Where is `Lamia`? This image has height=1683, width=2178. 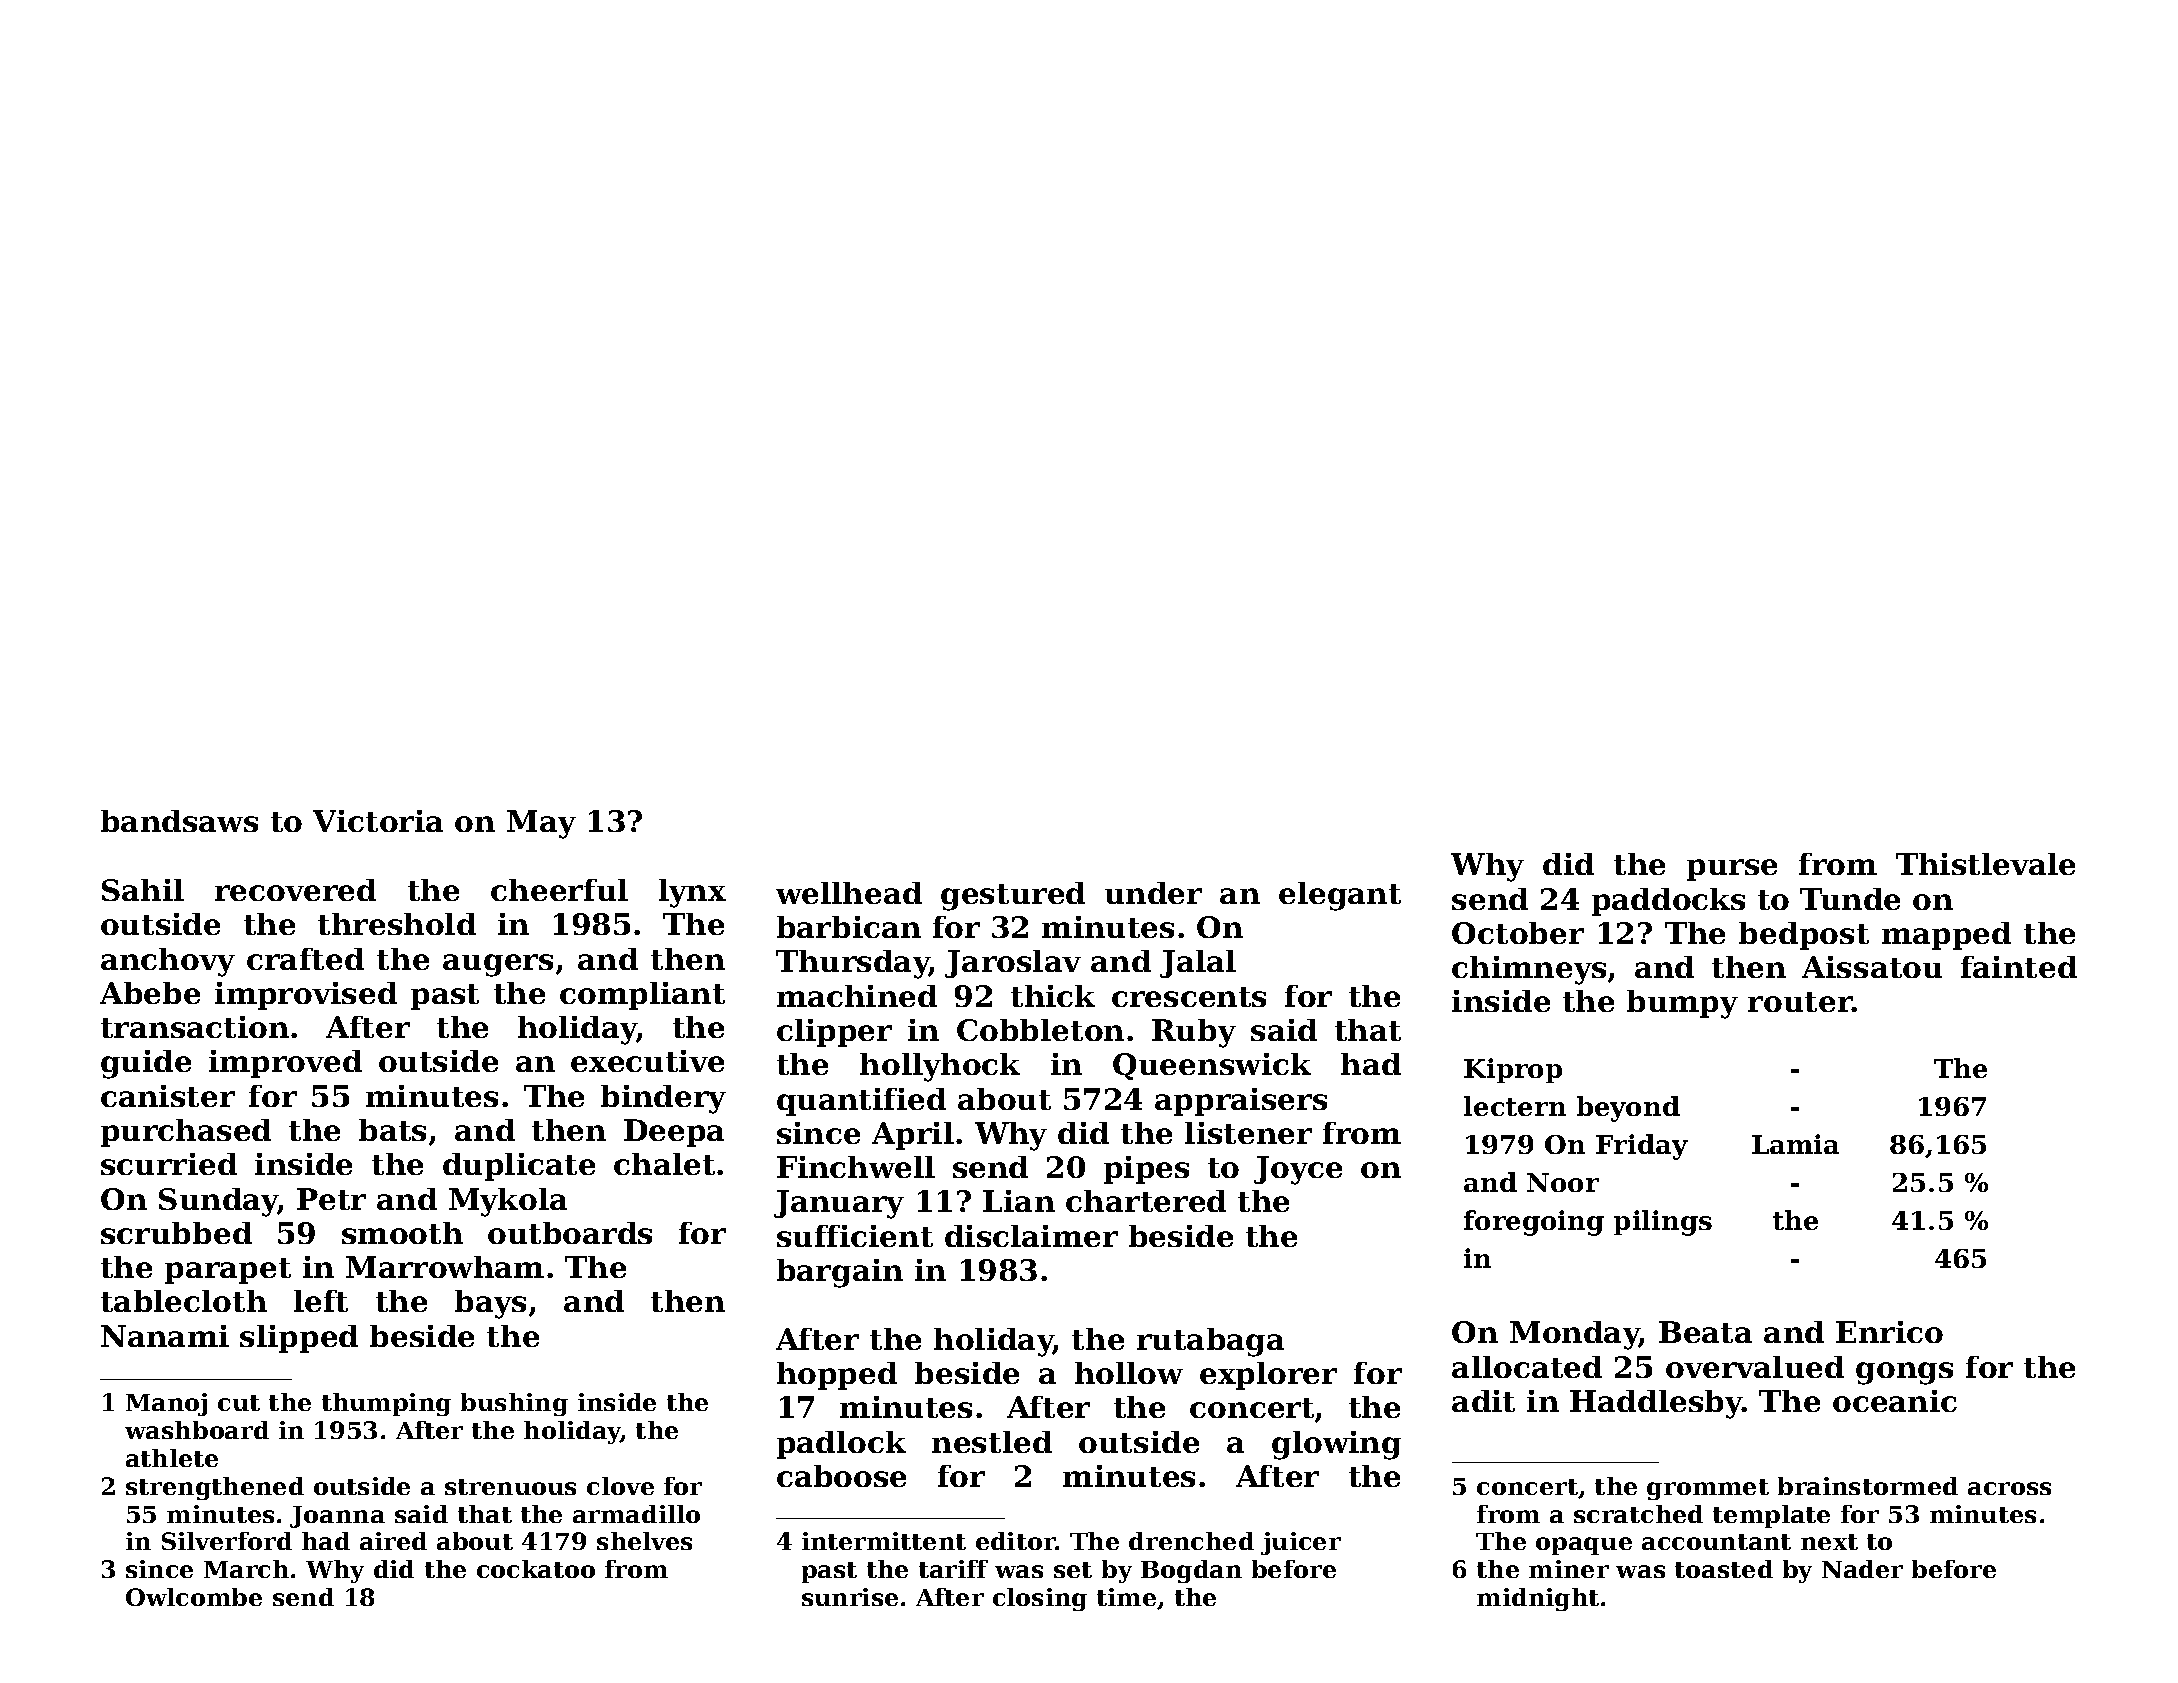
Lamia is located at coordinates (1795, 1144).
